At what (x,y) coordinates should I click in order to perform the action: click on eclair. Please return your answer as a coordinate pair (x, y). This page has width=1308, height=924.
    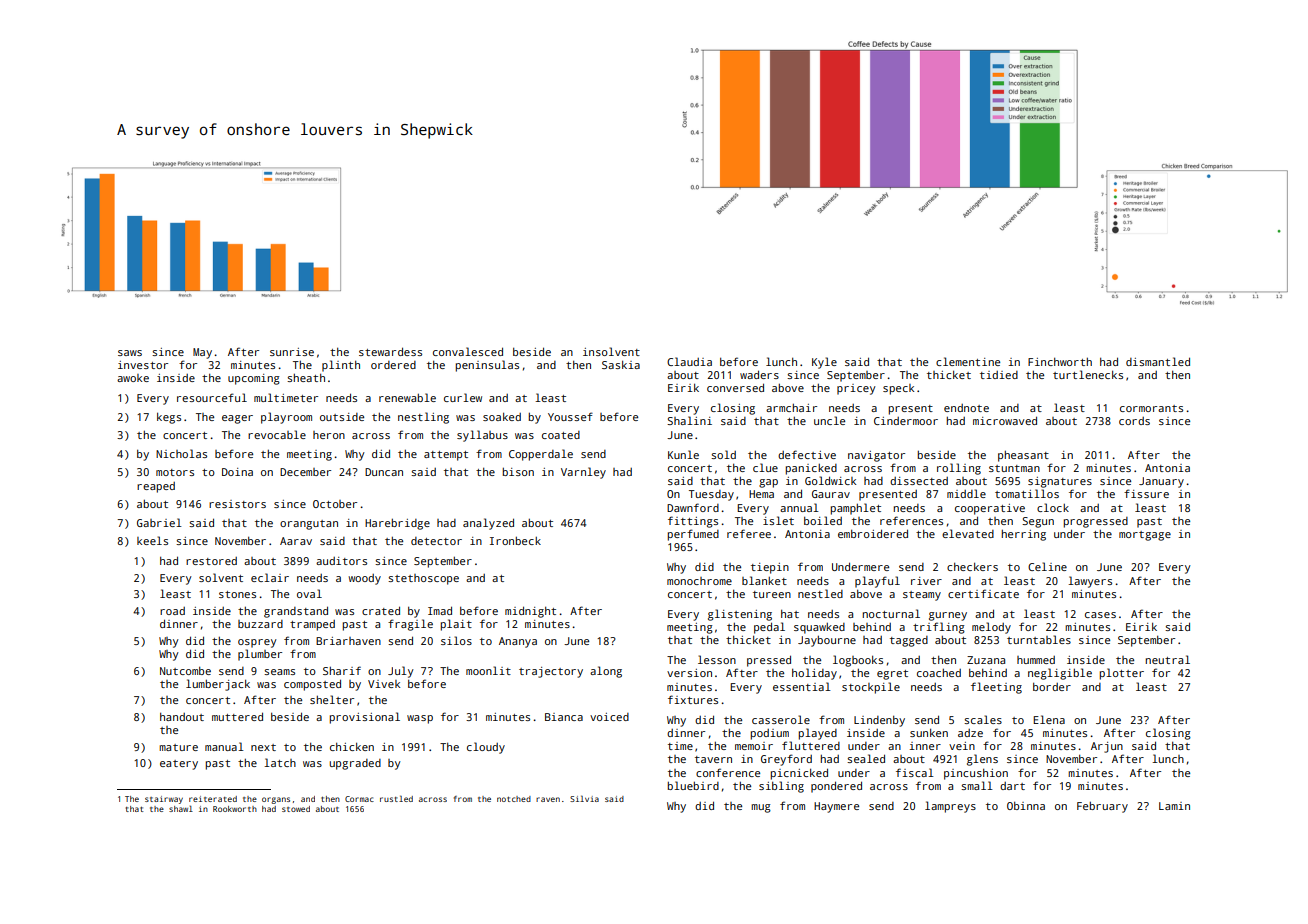
    Looking at the image, I should click on (270, 577).
